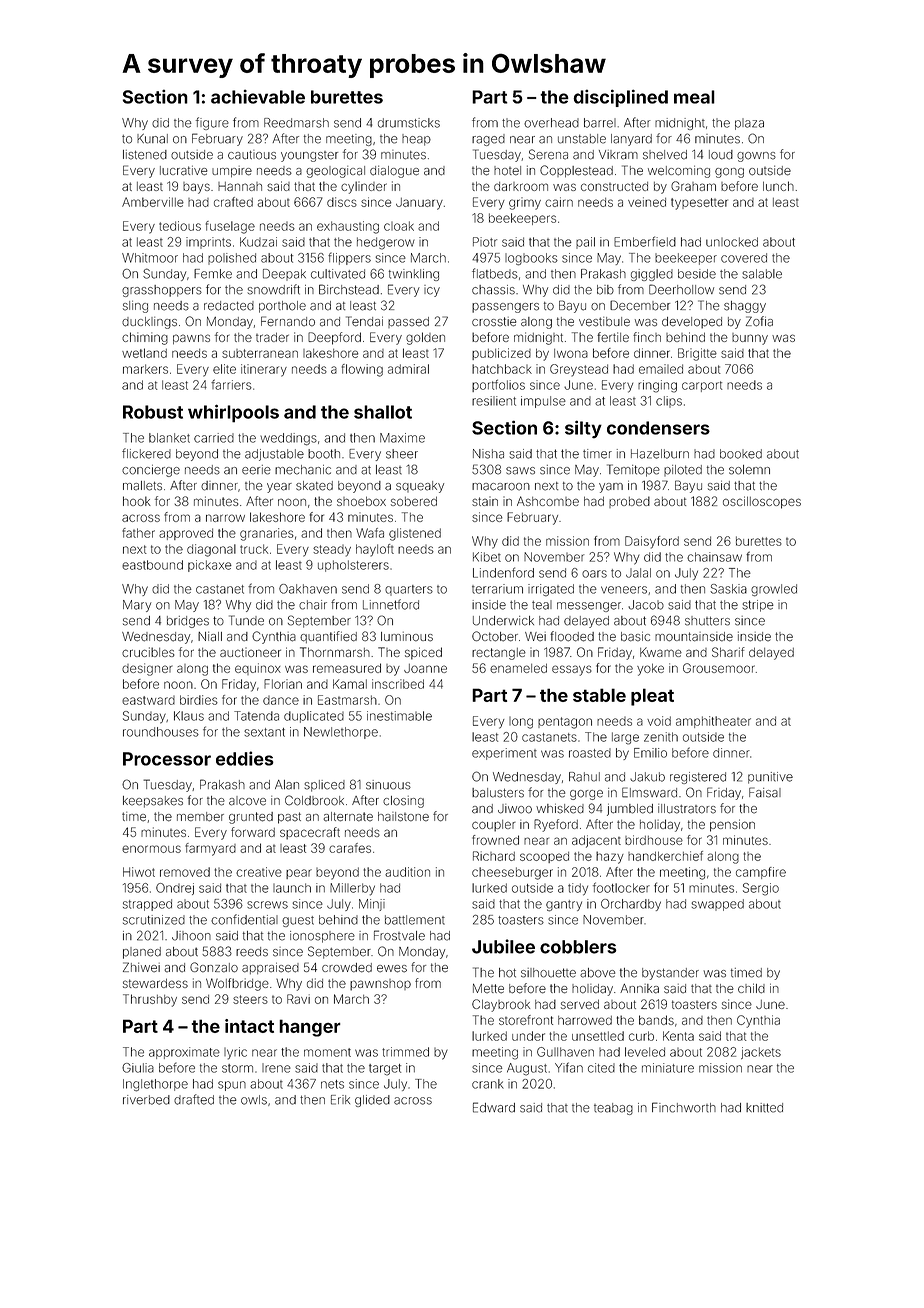 This screenshot has width=924, height=1308. What do you see at coordinates (194, 1099) in the screenshot?
I see `drafted` at bounding box center [194, 1099].
